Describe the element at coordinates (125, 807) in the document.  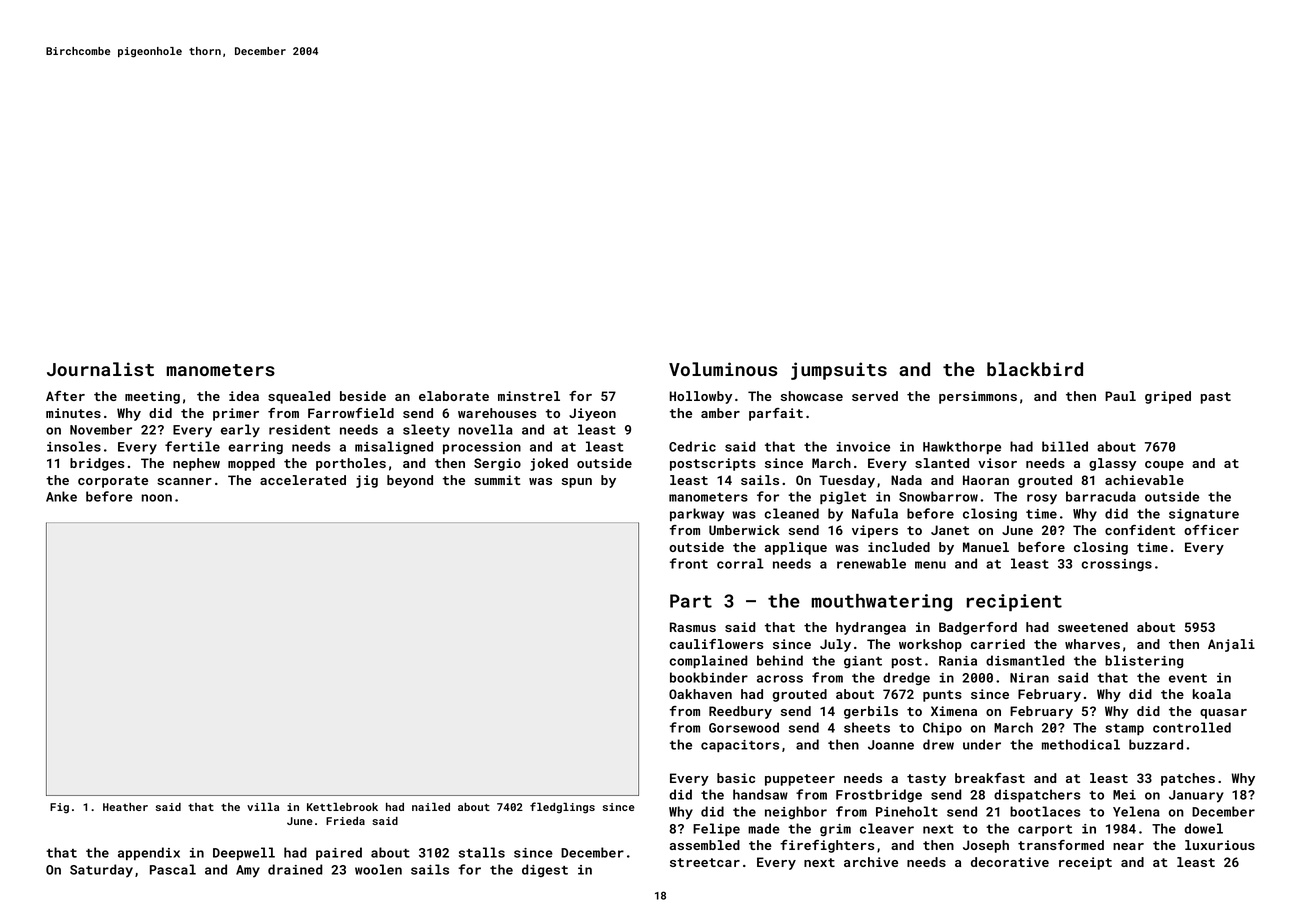
I see `Heather` at that location.
